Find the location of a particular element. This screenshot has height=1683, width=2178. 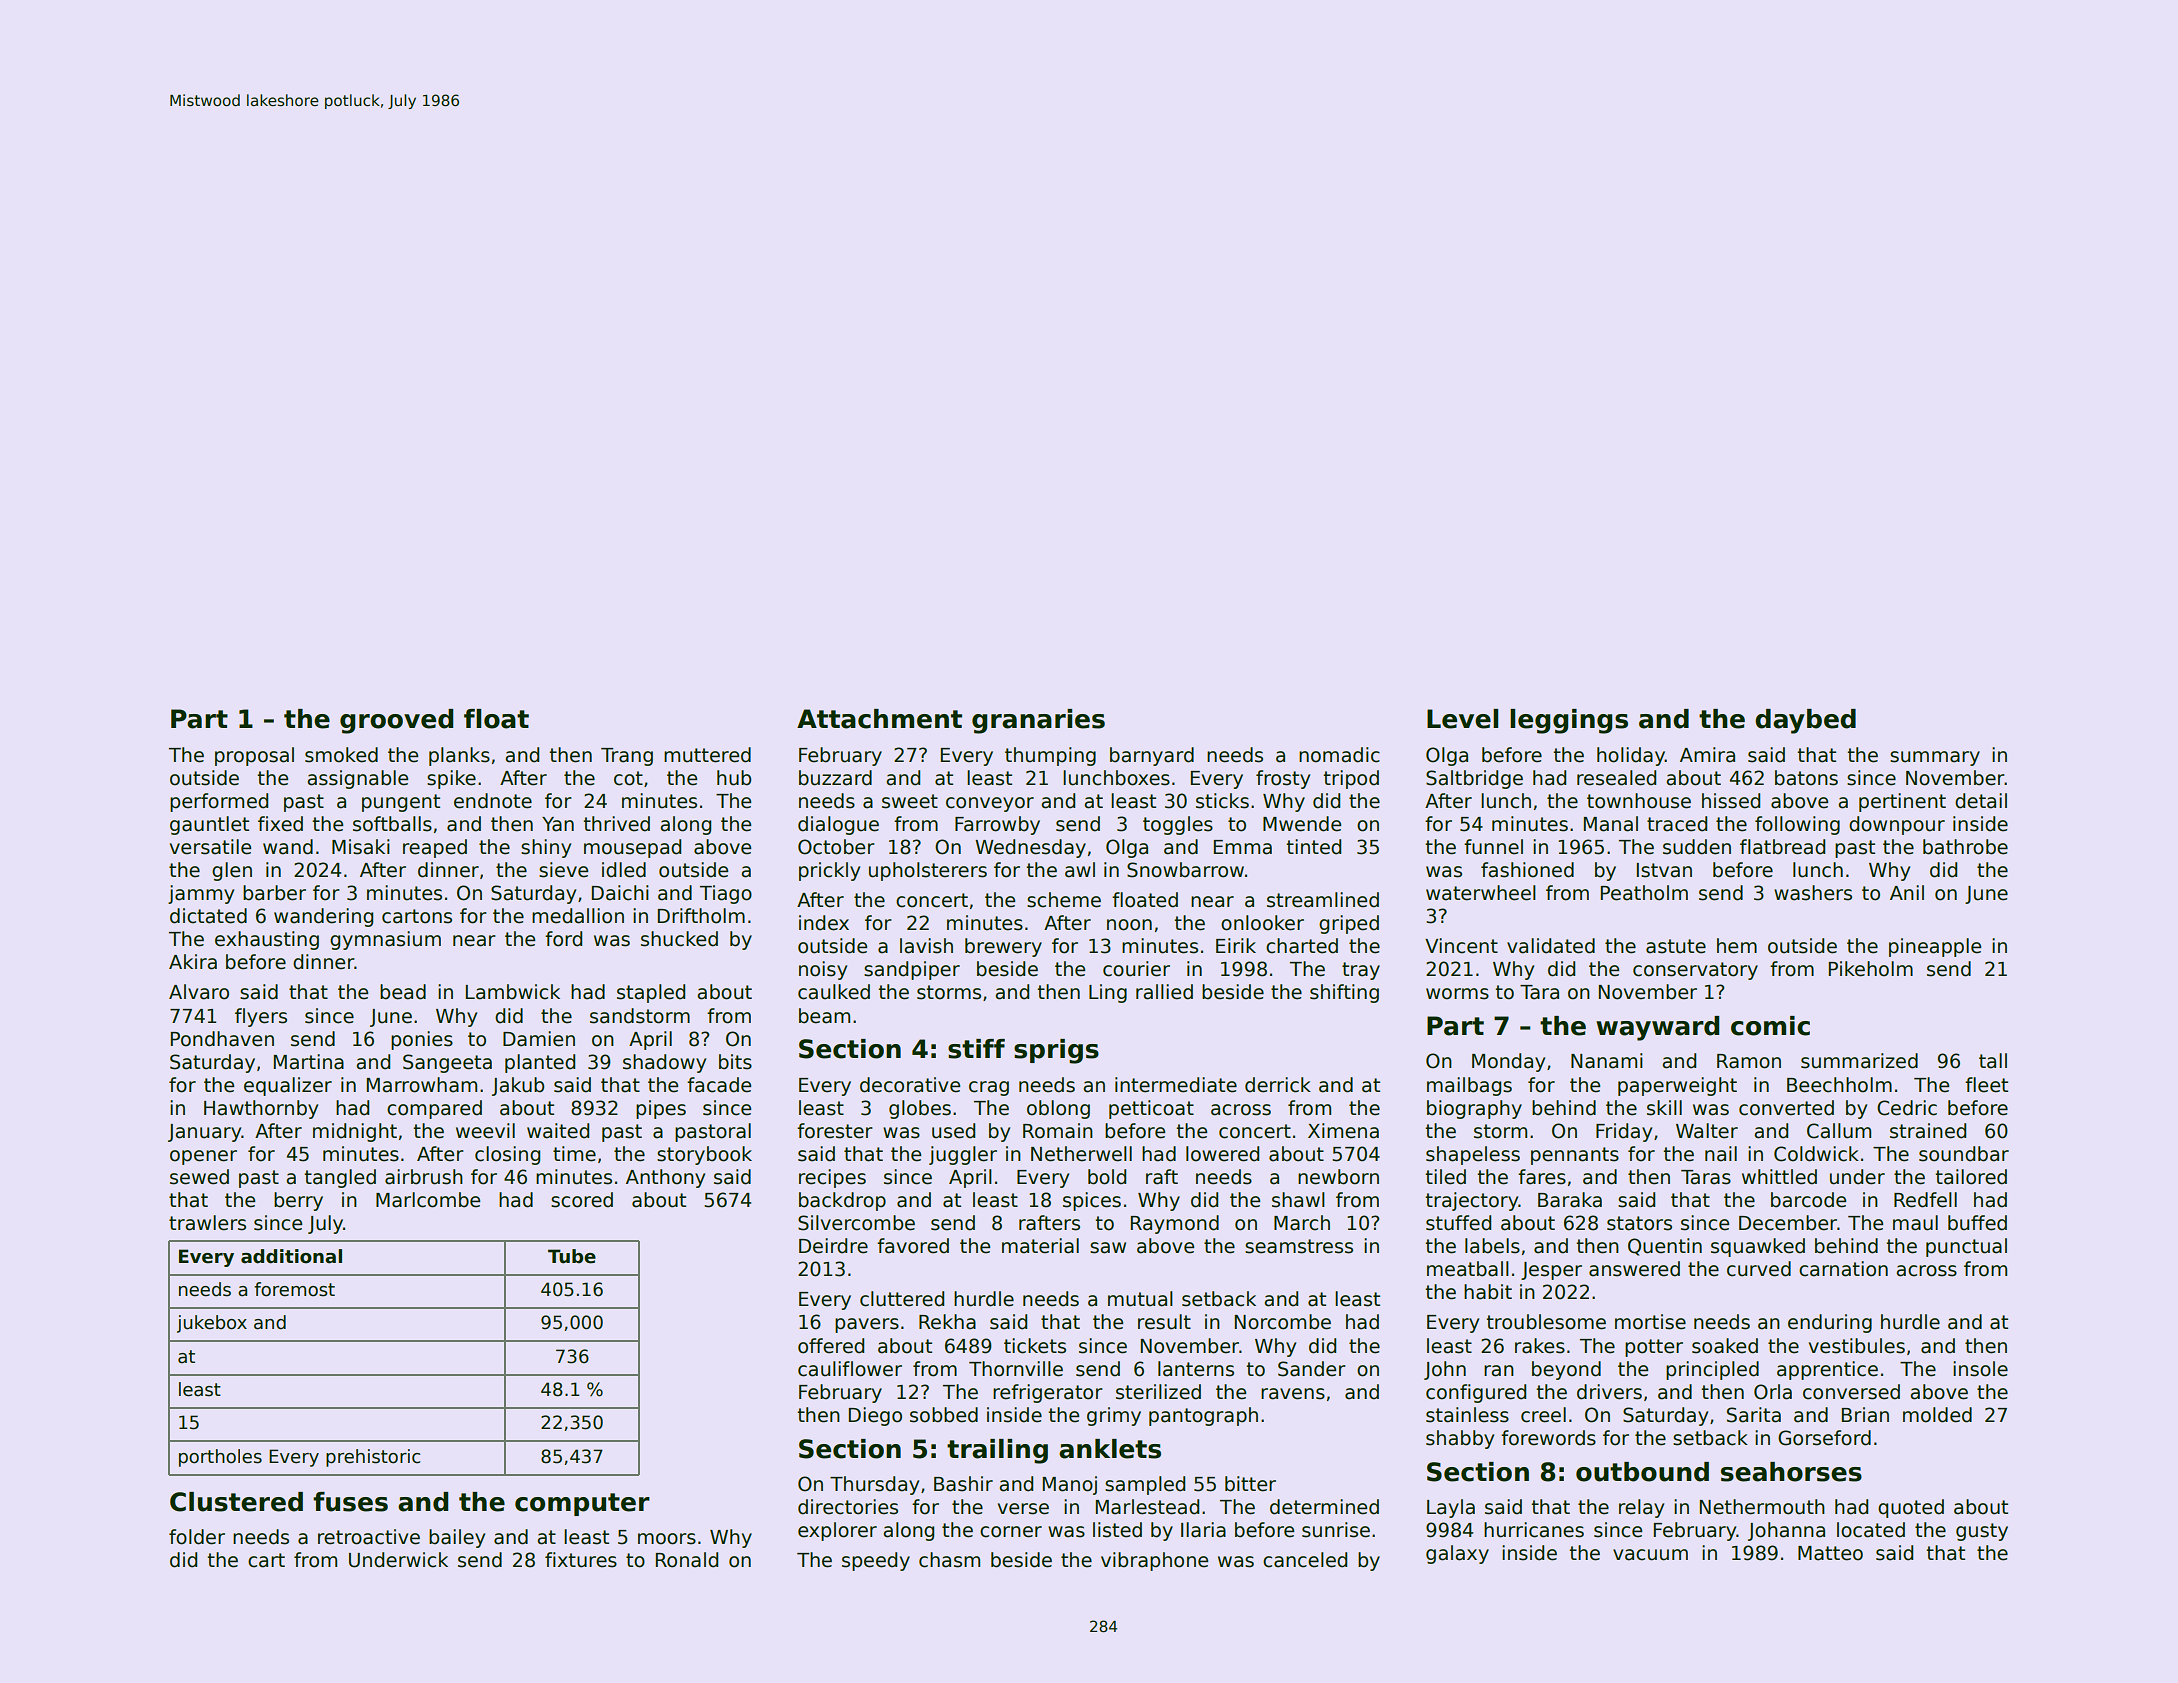

grooved is located at coordinates (396, 721).
